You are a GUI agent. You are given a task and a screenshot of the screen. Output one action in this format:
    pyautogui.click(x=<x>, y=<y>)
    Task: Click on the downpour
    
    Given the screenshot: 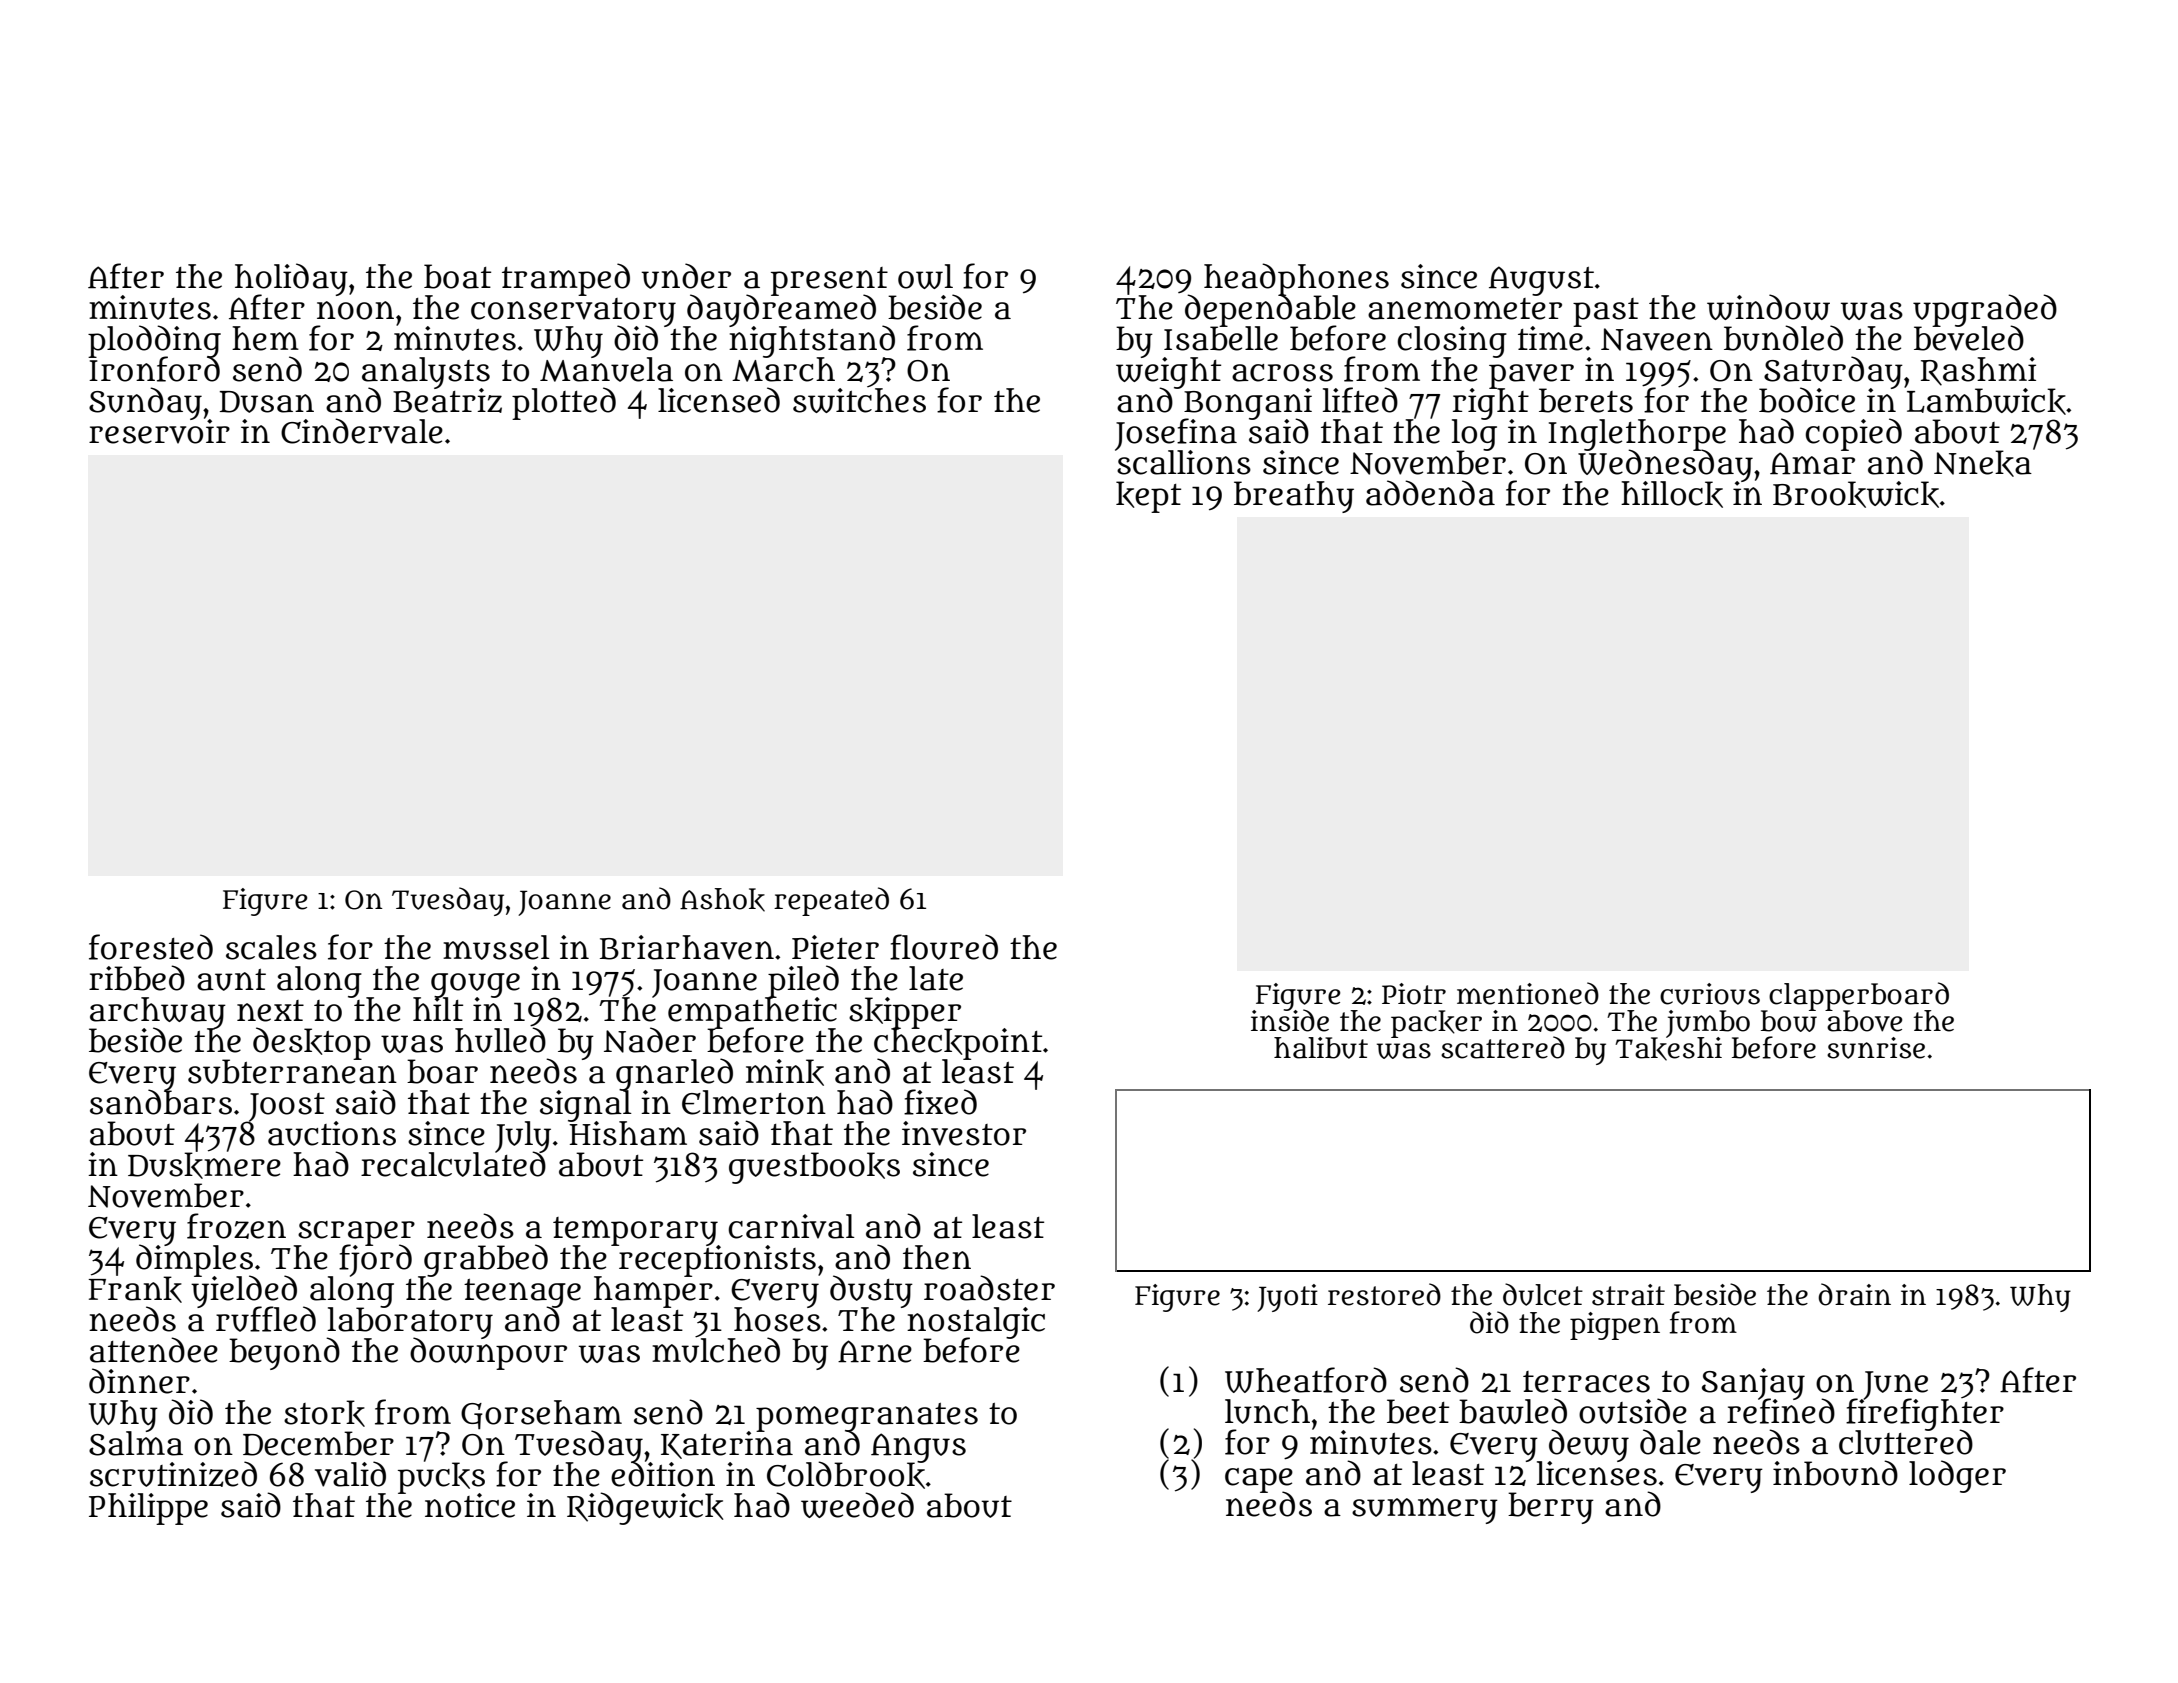 What is the action you would take?
    pyautogui.click(x=488, y=1354)
